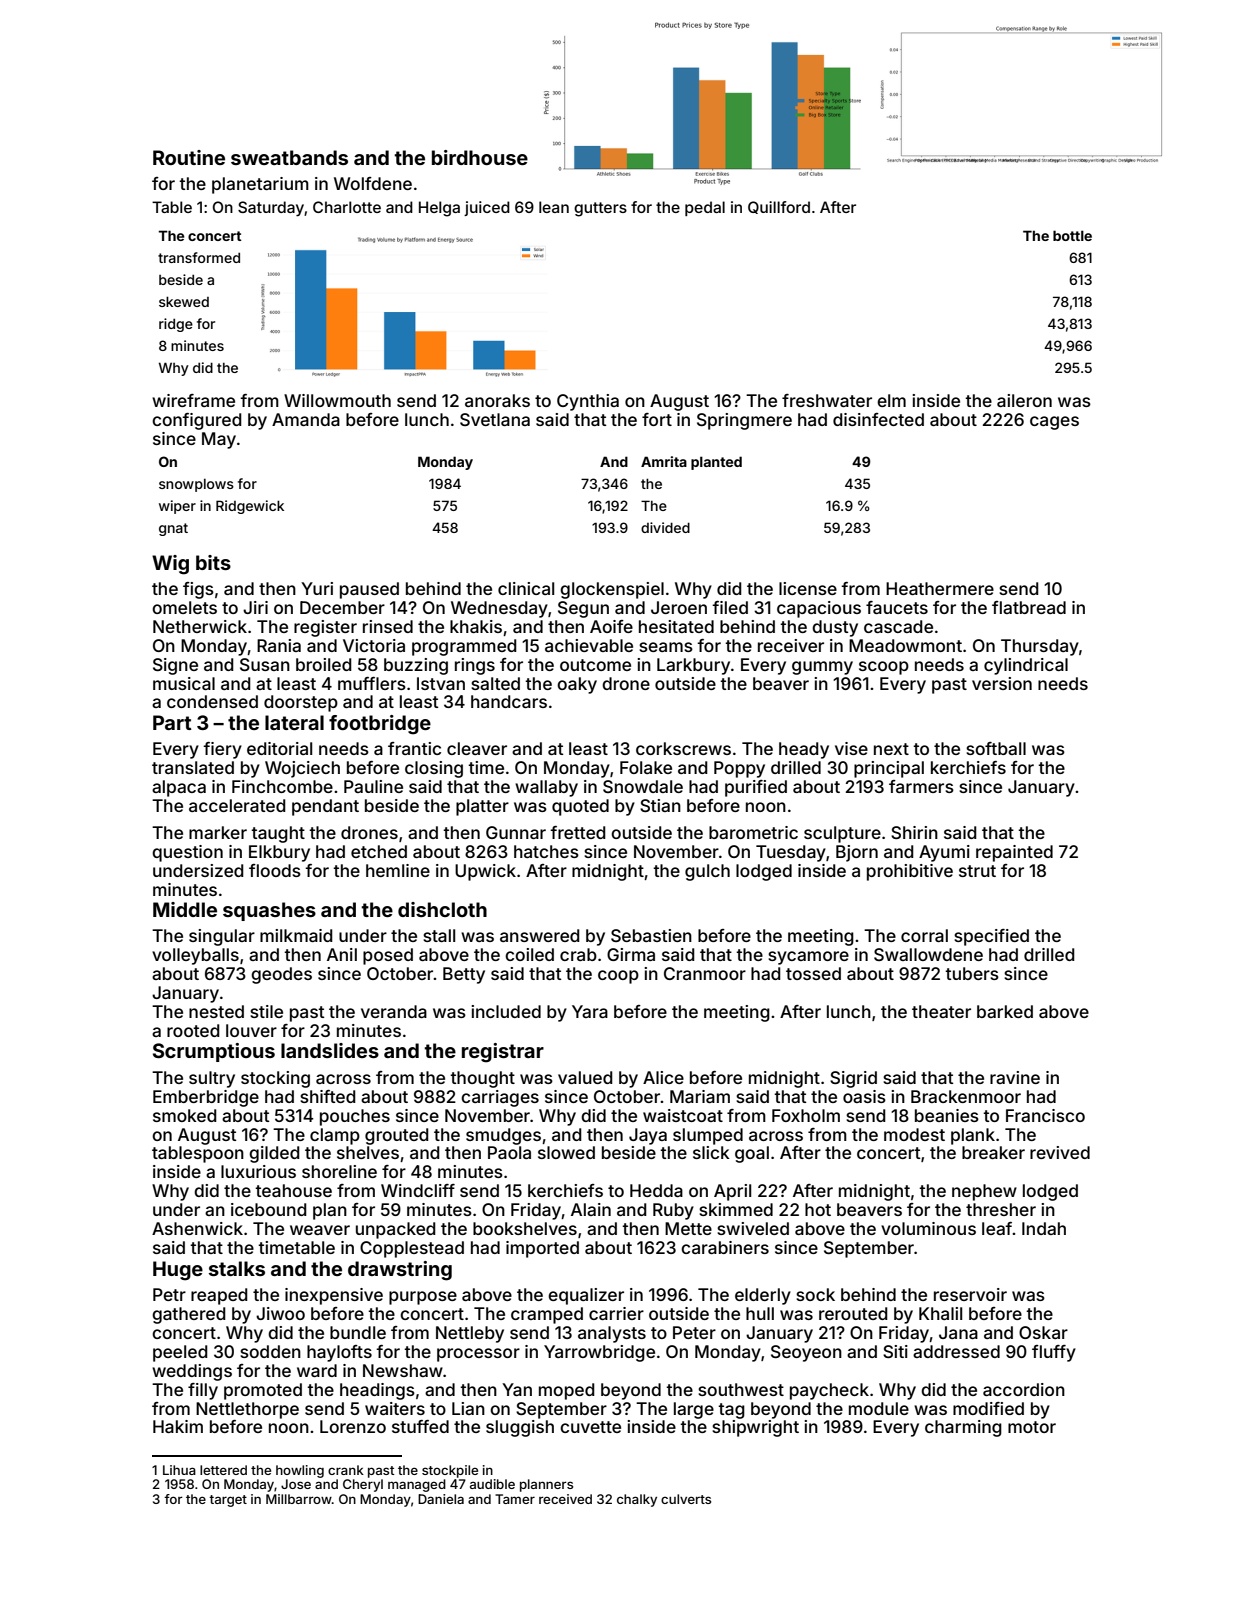  What do you see at coordinates (646, 767) in the screenshot?
I see `Folake` at bounding box center [646, 767].
